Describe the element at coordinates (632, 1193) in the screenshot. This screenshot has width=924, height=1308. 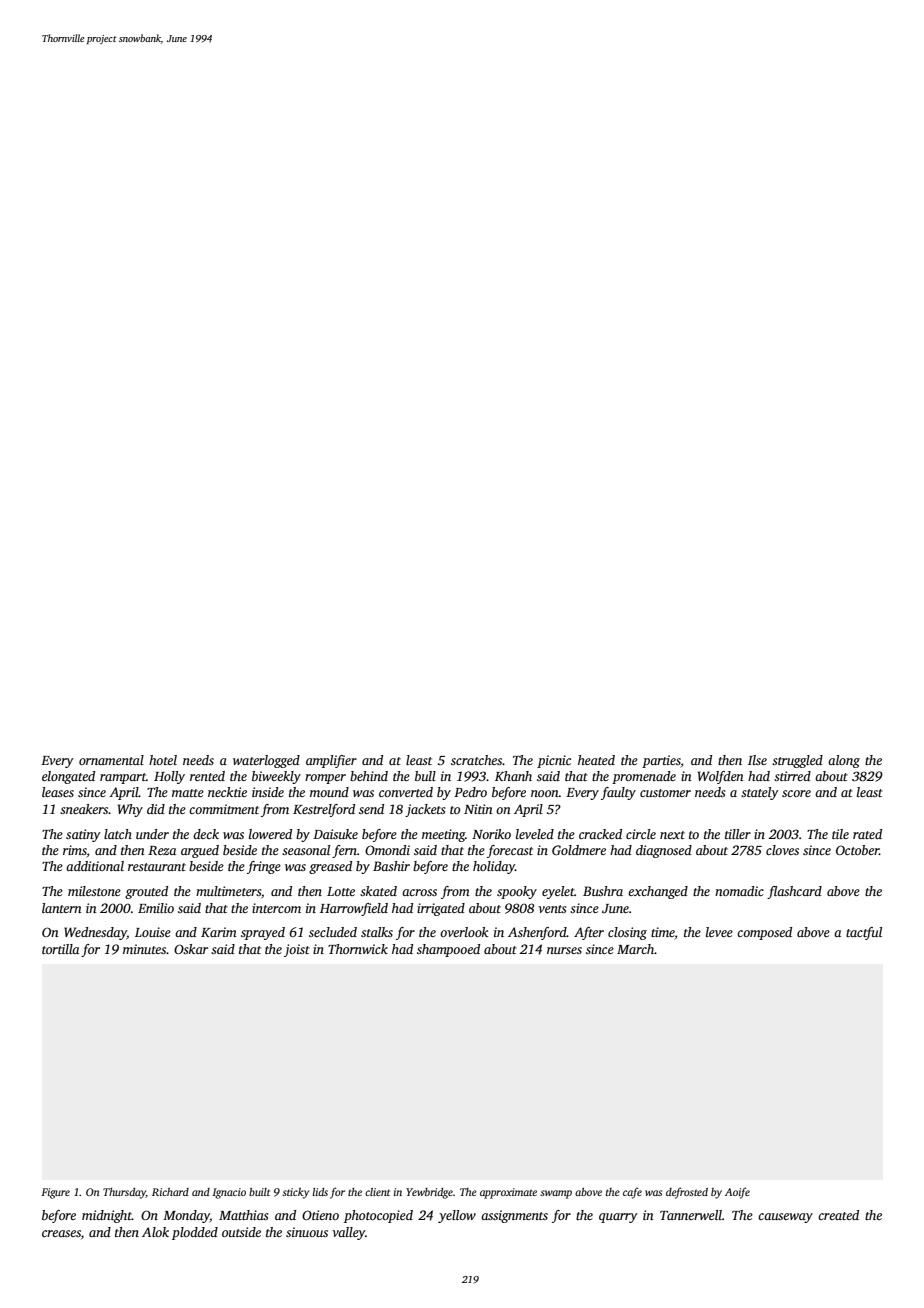
I see `cafe` at that location.
